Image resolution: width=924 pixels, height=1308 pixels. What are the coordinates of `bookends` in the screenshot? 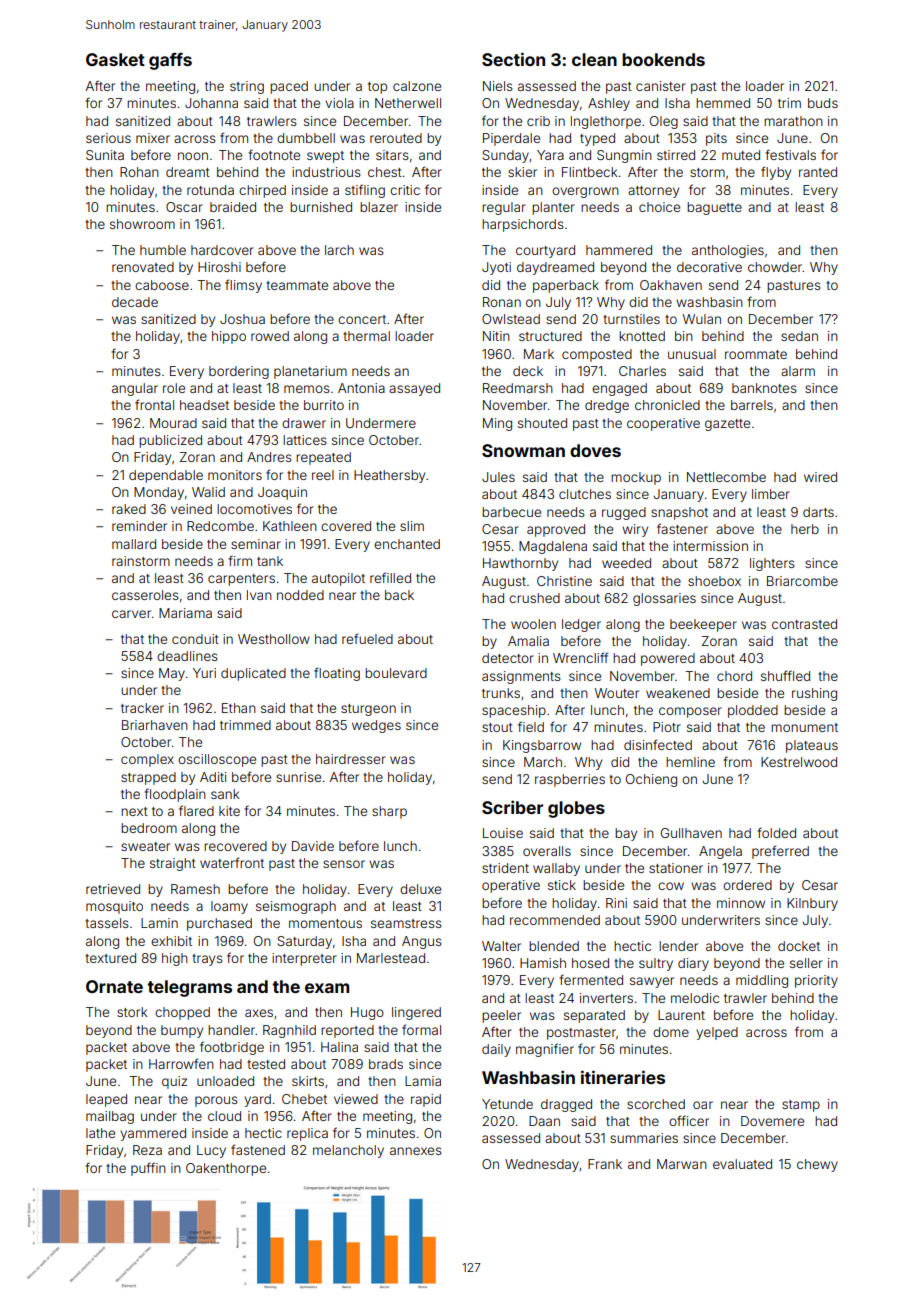 It's located at (663, 59).
